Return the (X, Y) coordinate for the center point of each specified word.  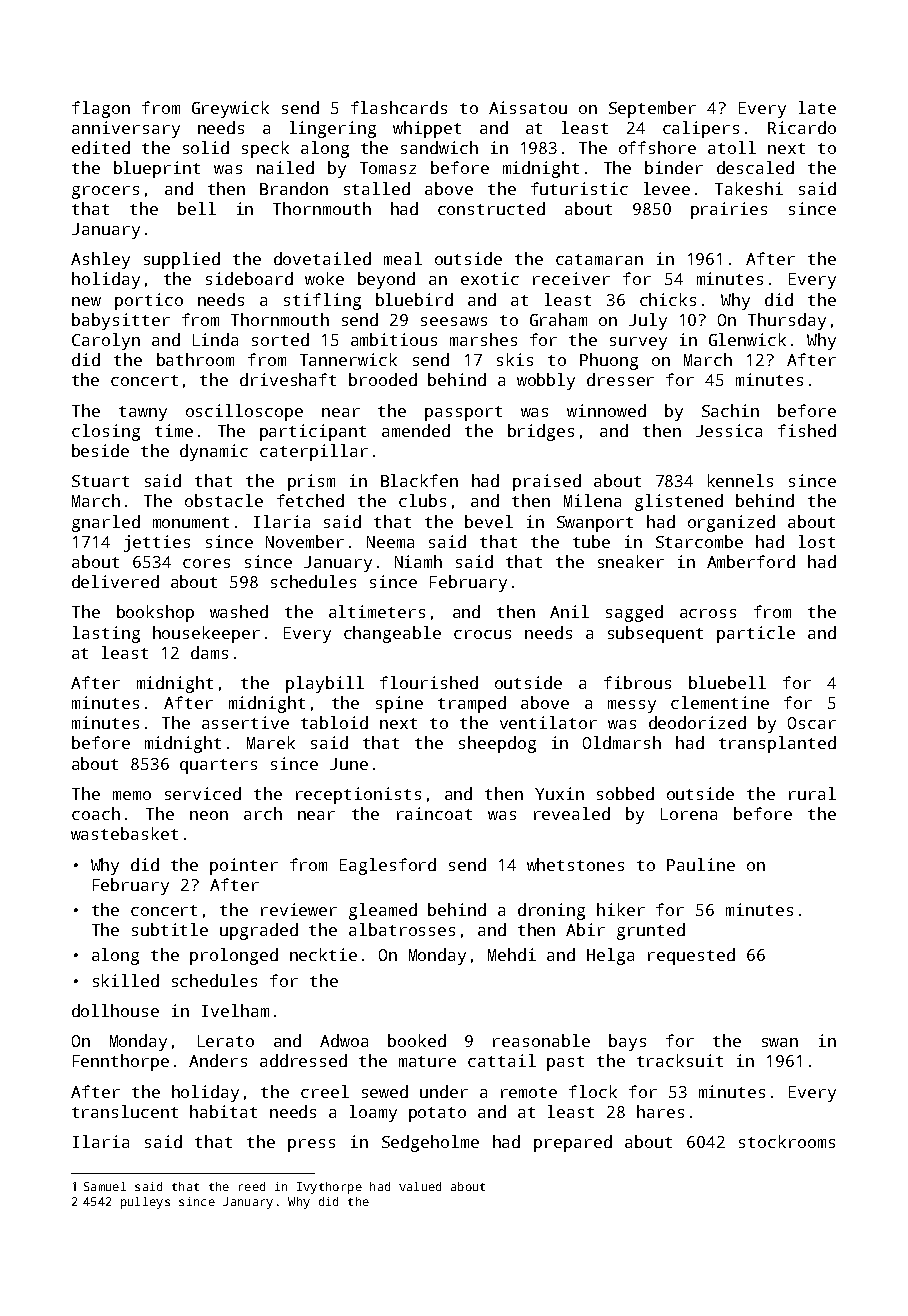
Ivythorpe (329, 1188)
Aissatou (528, 107)
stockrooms (787, 1141)
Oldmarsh (622, 742)
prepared (573, 1143)
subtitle (170, 929)
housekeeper (206, 634)
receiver (571, 278)
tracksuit (680, 1060)
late (817, 107)
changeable (392, 634)
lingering (333, 129)
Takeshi (749, 188)
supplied (182, 260)
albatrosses (402, 929)
